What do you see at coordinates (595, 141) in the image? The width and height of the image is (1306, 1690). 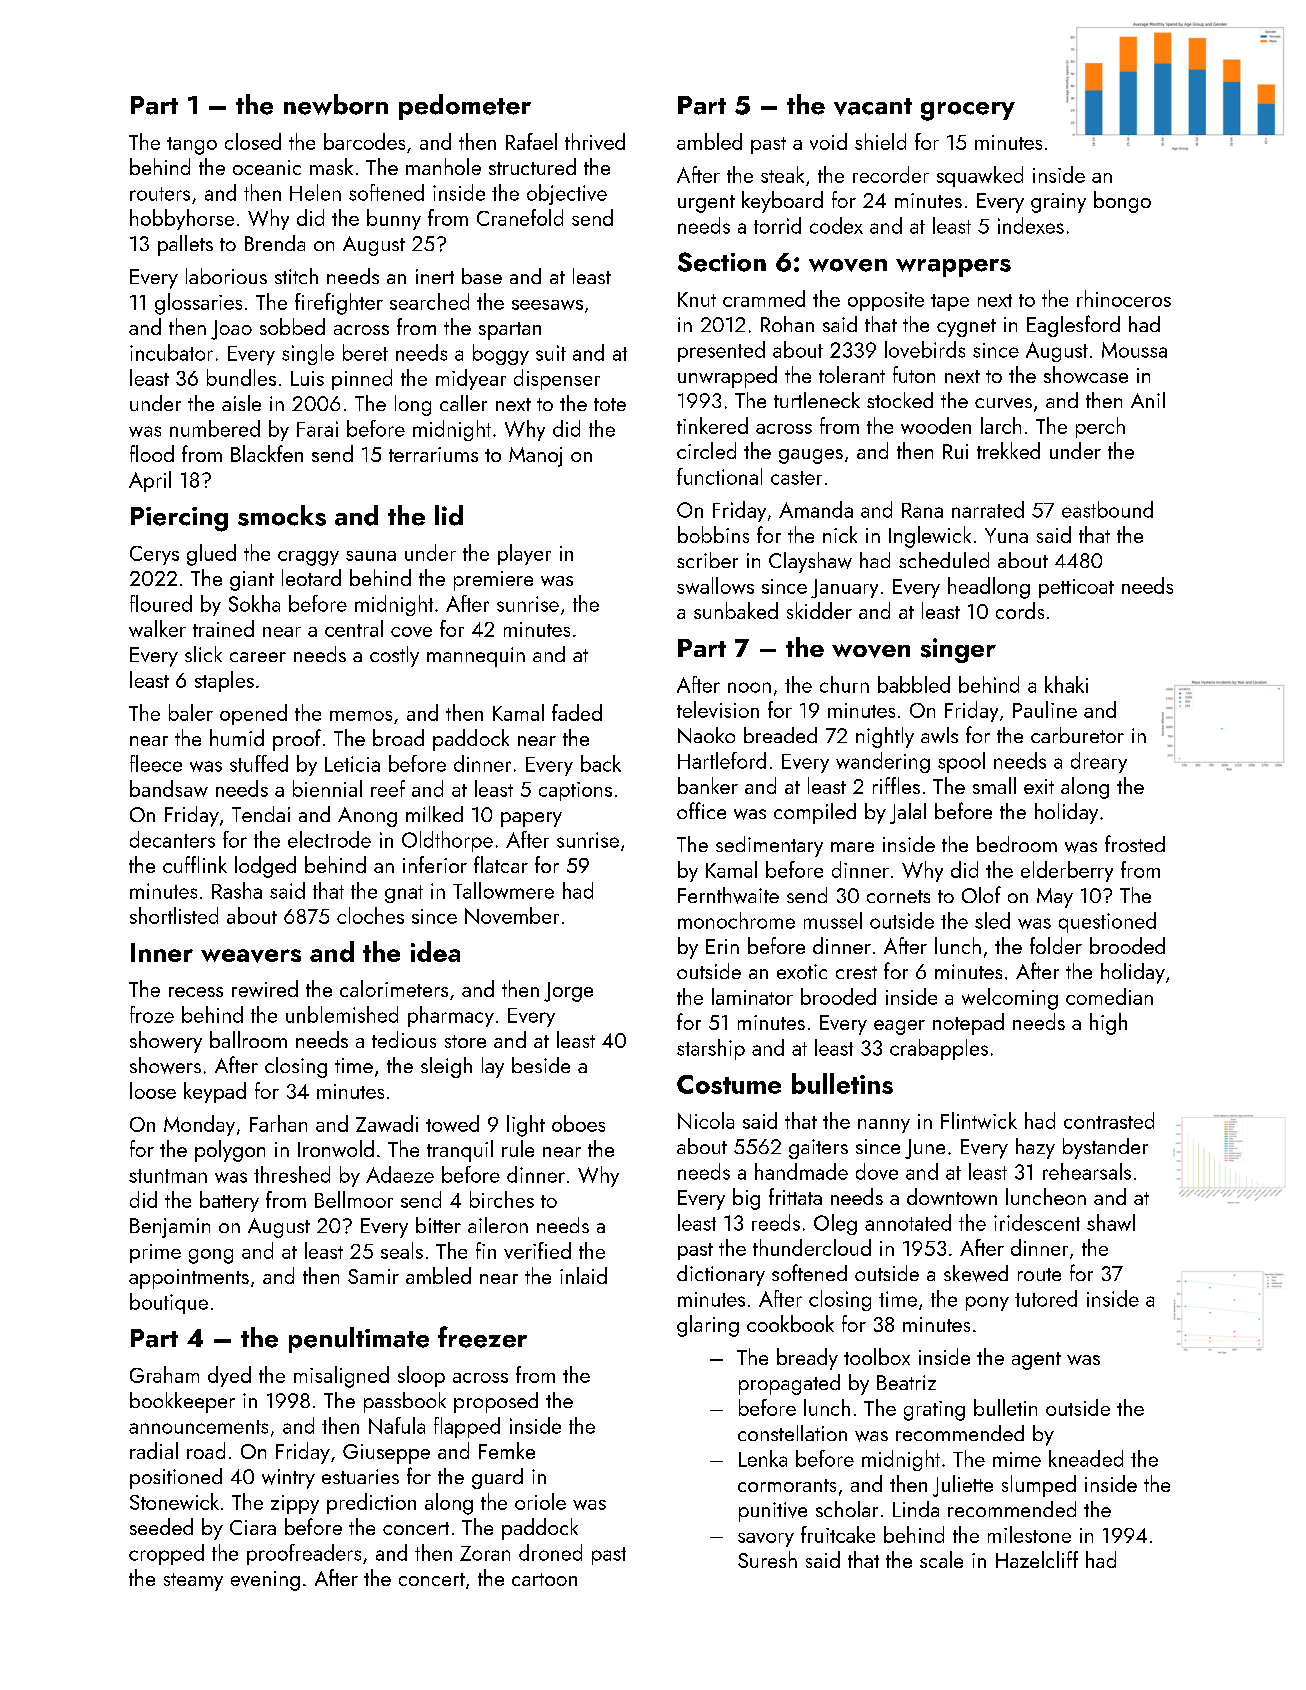 I see `thrived` at bounding box center [595, 141].
